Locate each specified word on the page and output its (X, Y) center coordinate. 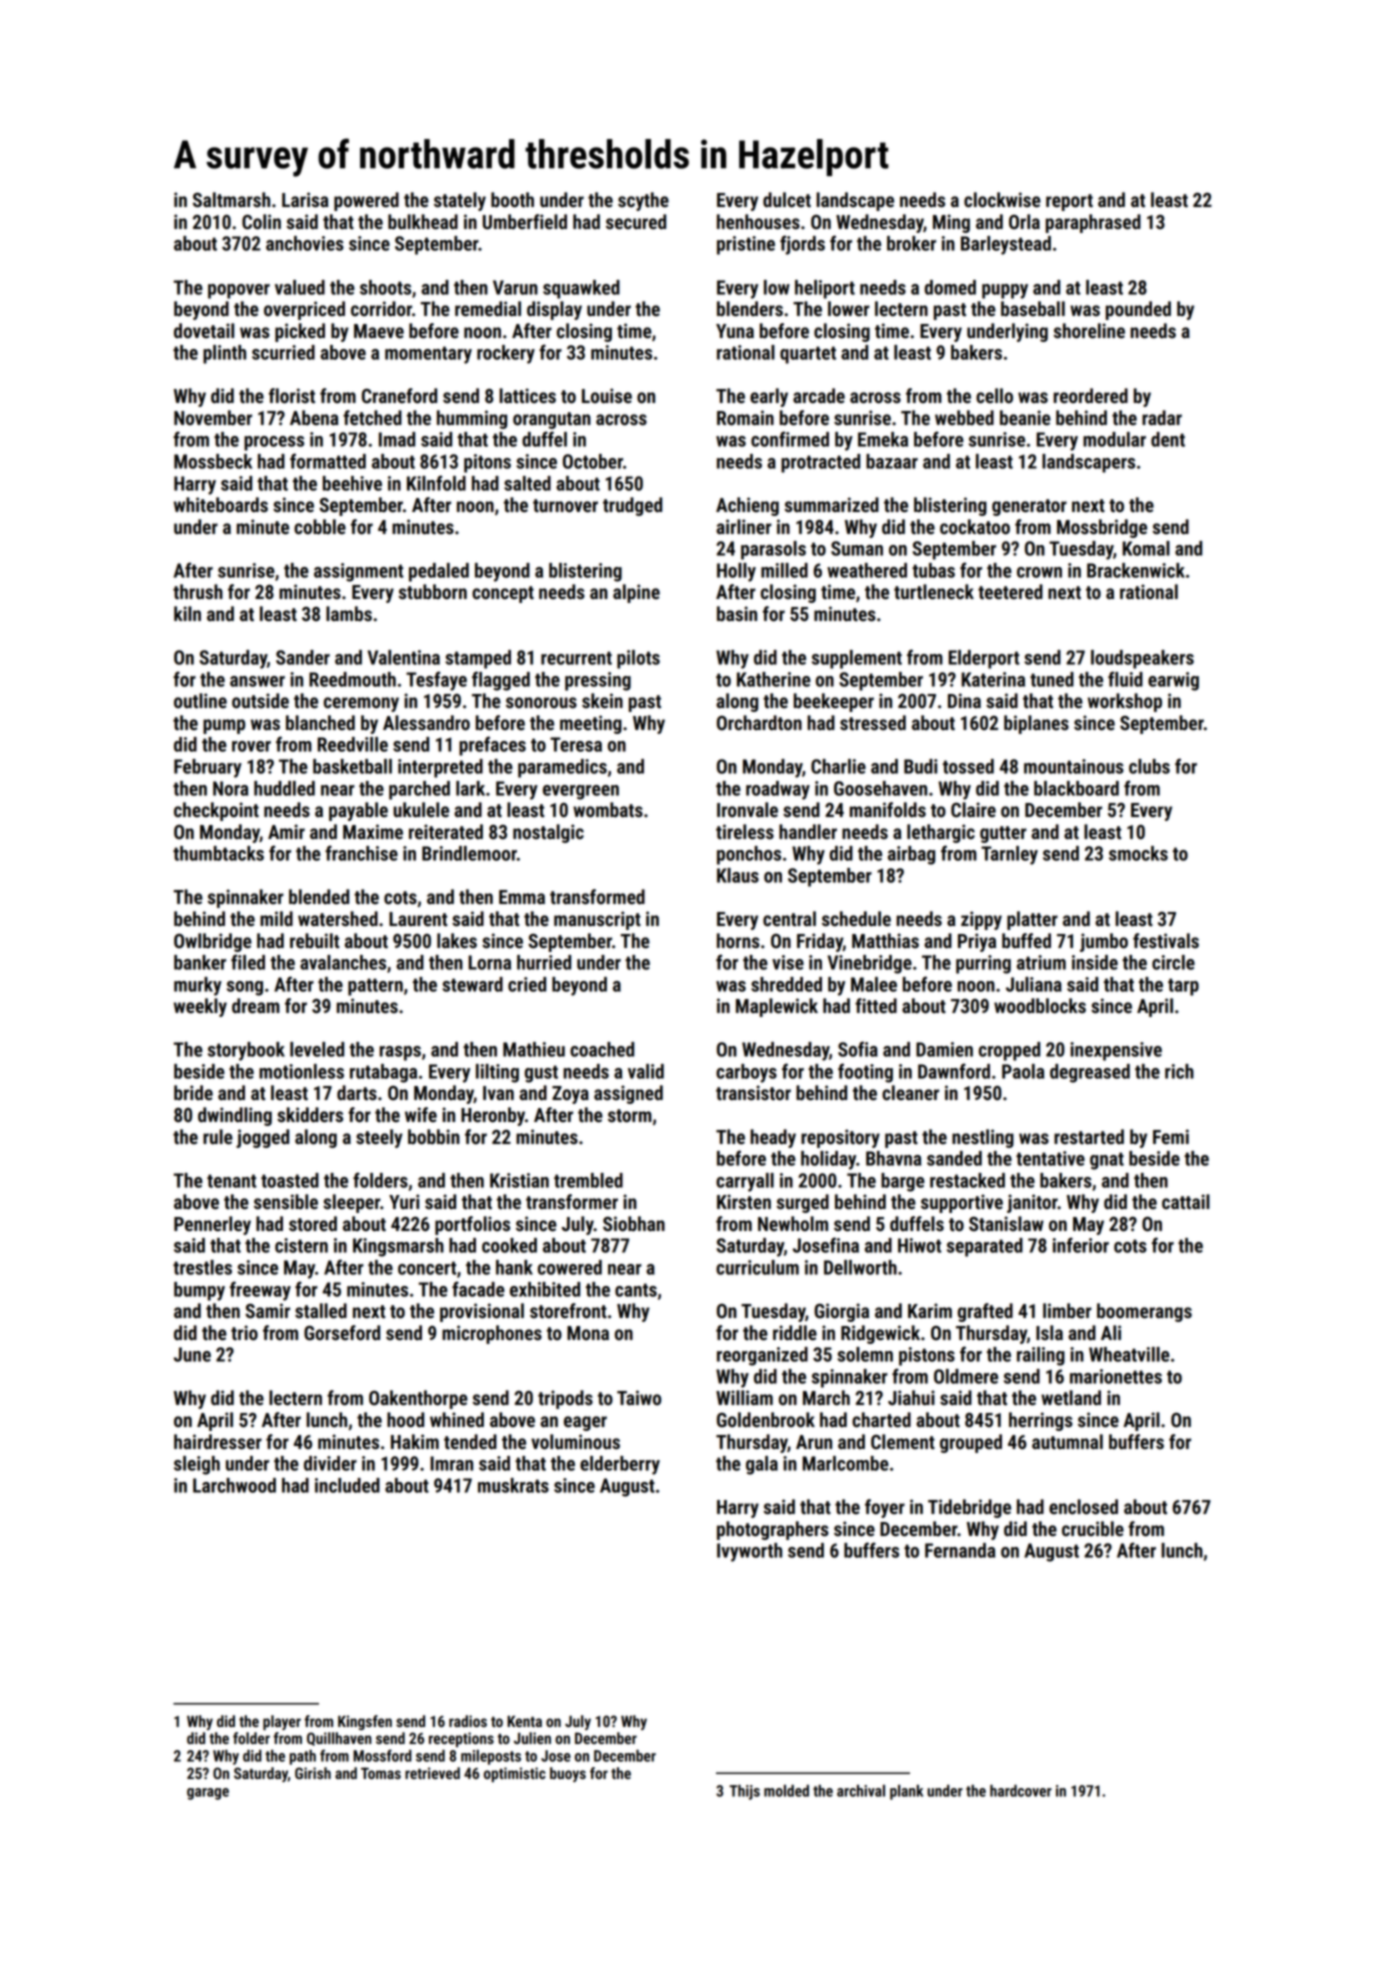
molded (786, 1791)
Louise (607, 396)
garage (208, 1794)
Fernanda (960, 1550)
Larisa (305, 200)
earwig (1173, 681)
